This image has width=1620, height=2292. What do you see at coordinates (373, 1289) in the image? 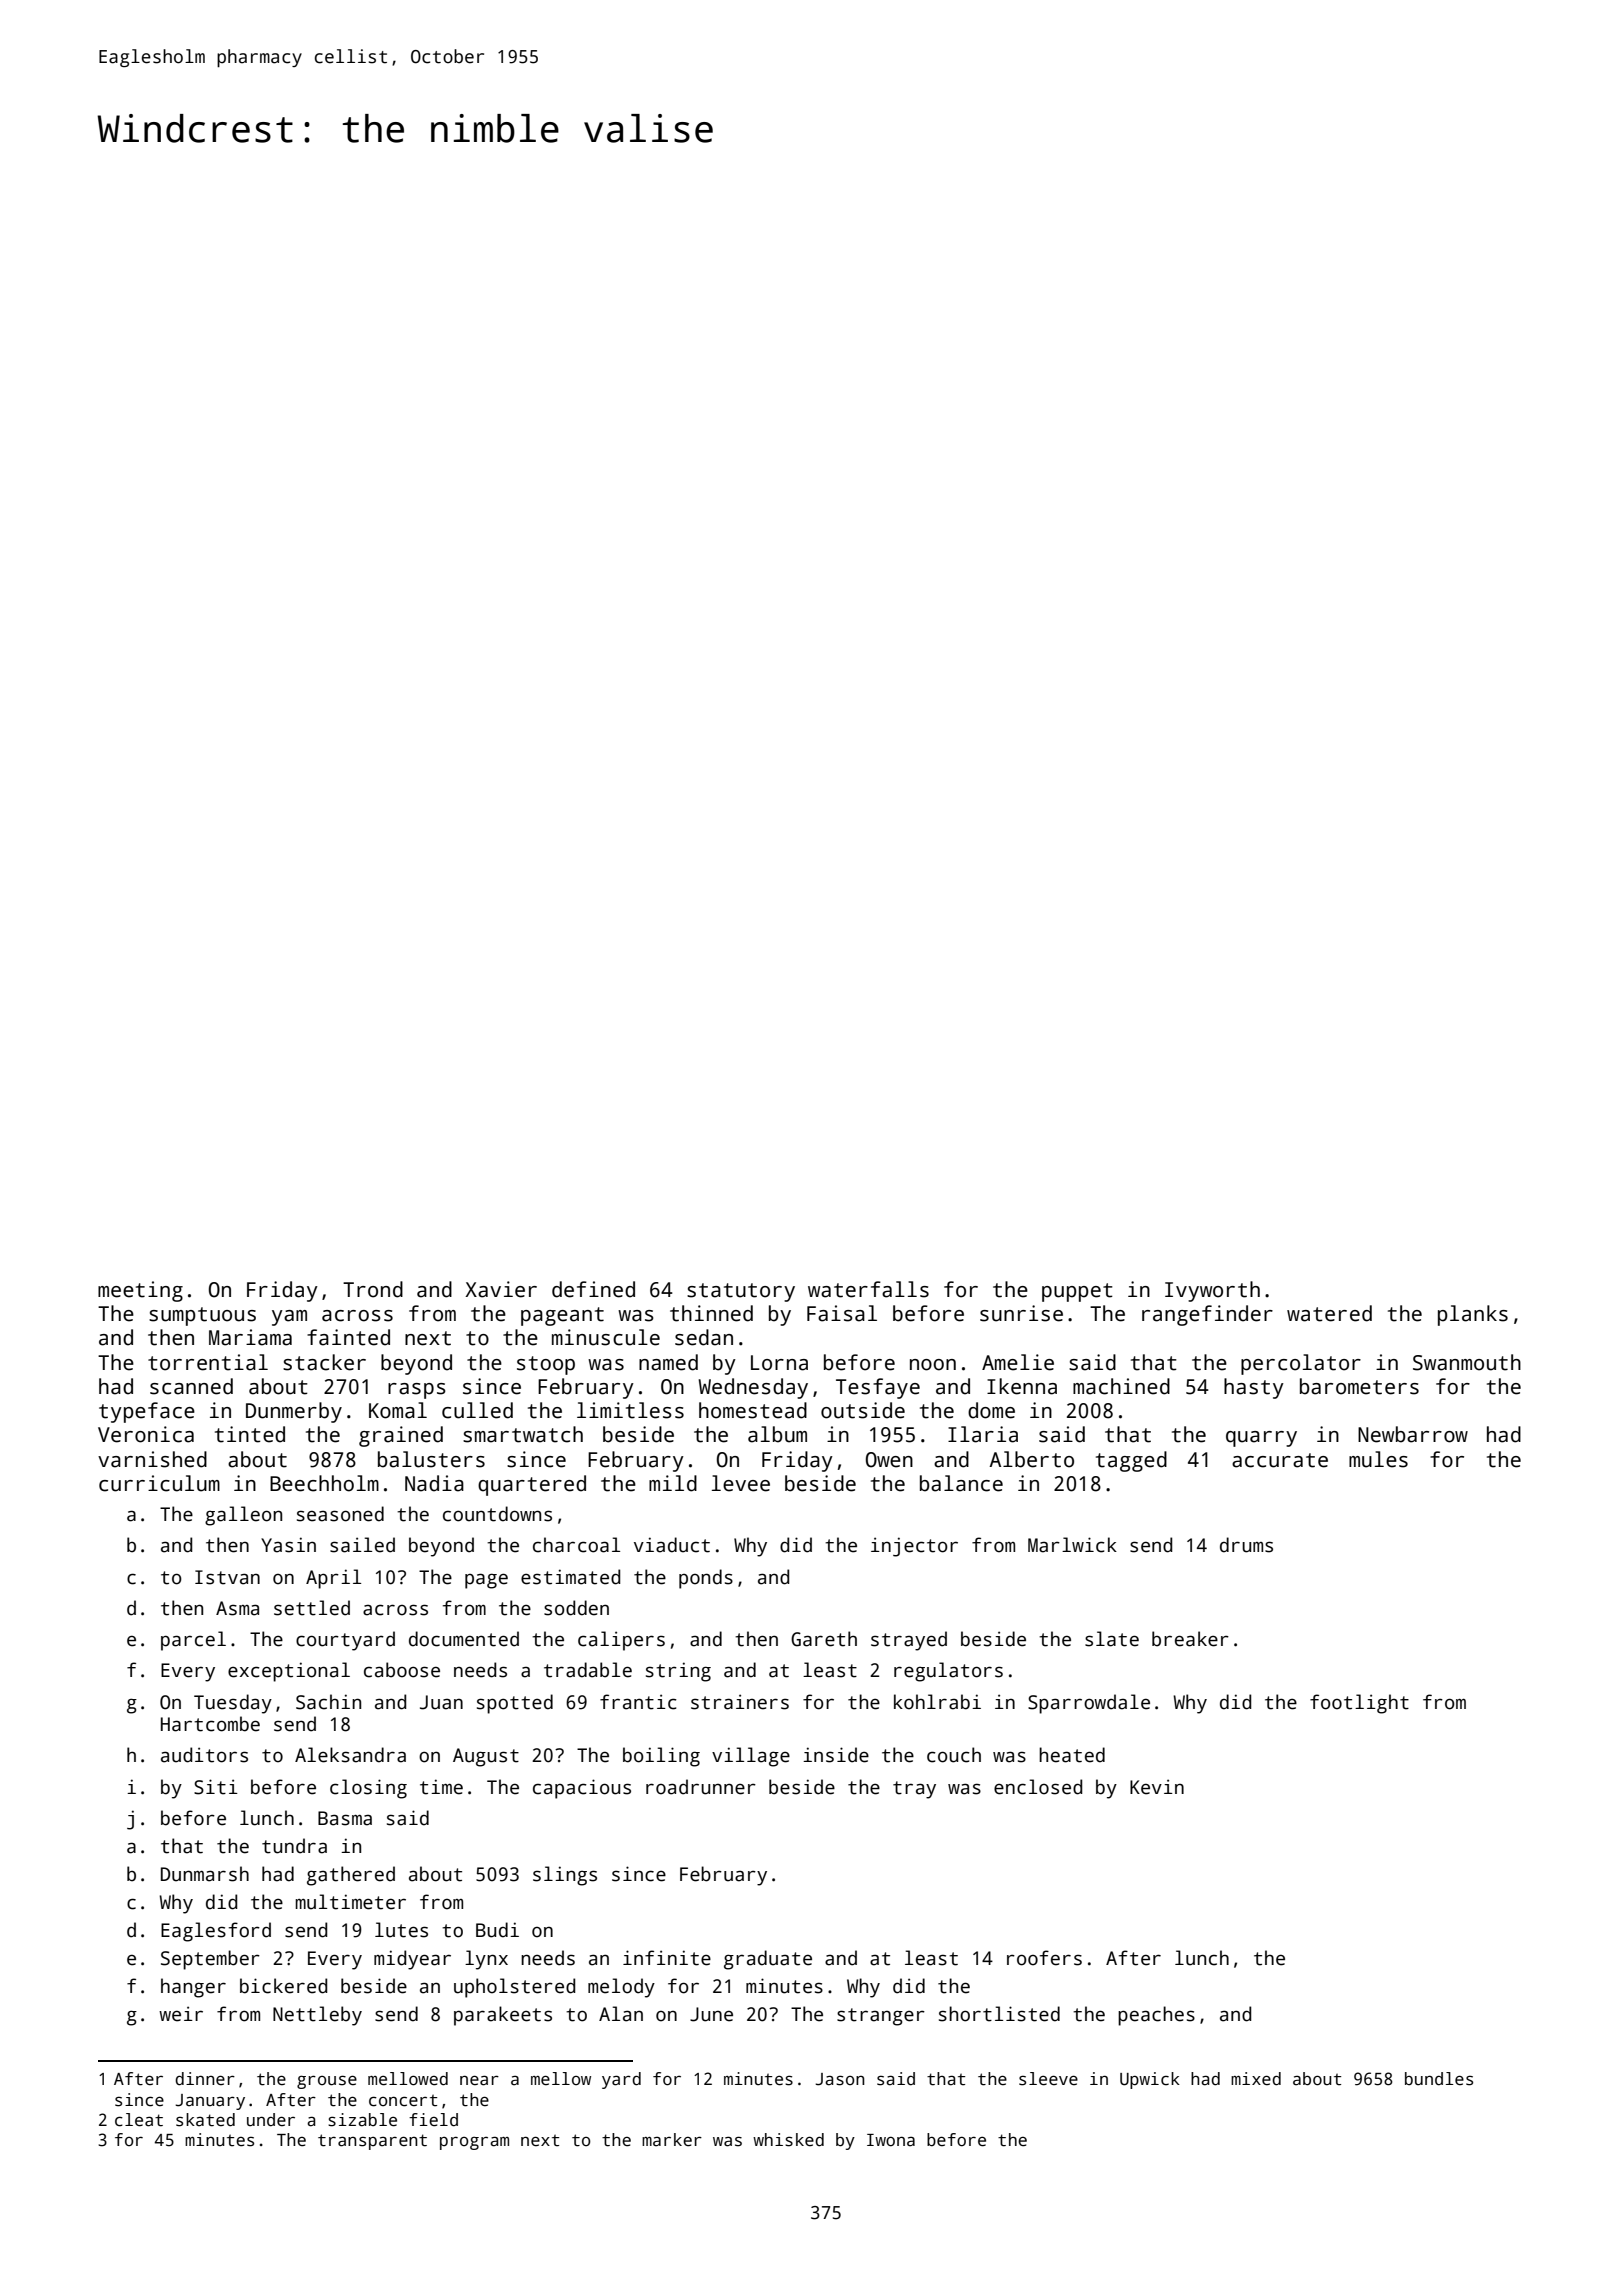
I see `Trond` at bounding box center [373, 1289].
